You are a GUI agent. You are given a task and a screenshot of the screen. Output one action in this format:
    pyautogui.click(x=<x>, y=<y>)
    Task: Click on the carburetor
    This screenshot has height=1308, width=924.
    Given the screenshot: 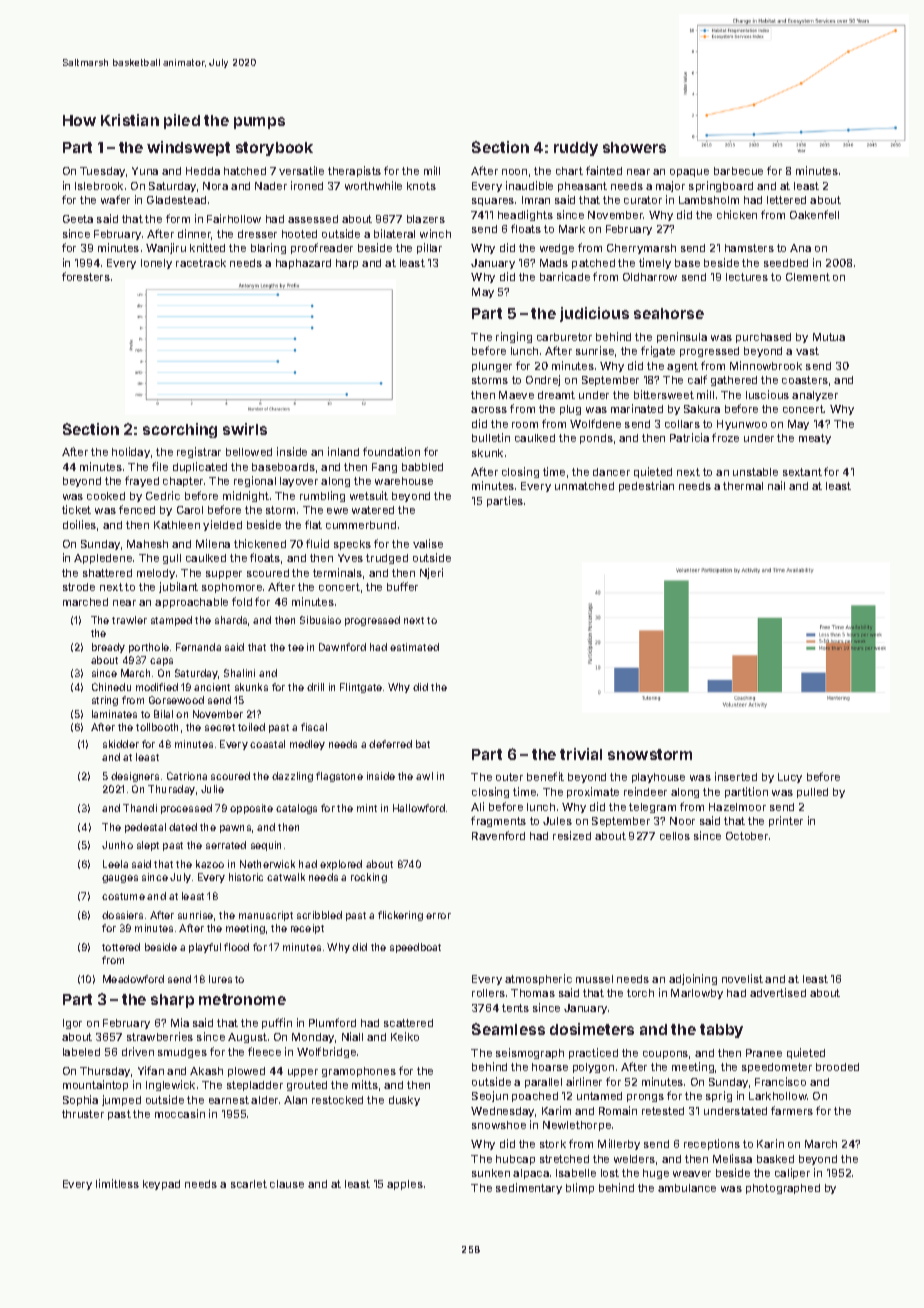 What is the action you would take?
    pyautogui.click(x=564, y=337)
